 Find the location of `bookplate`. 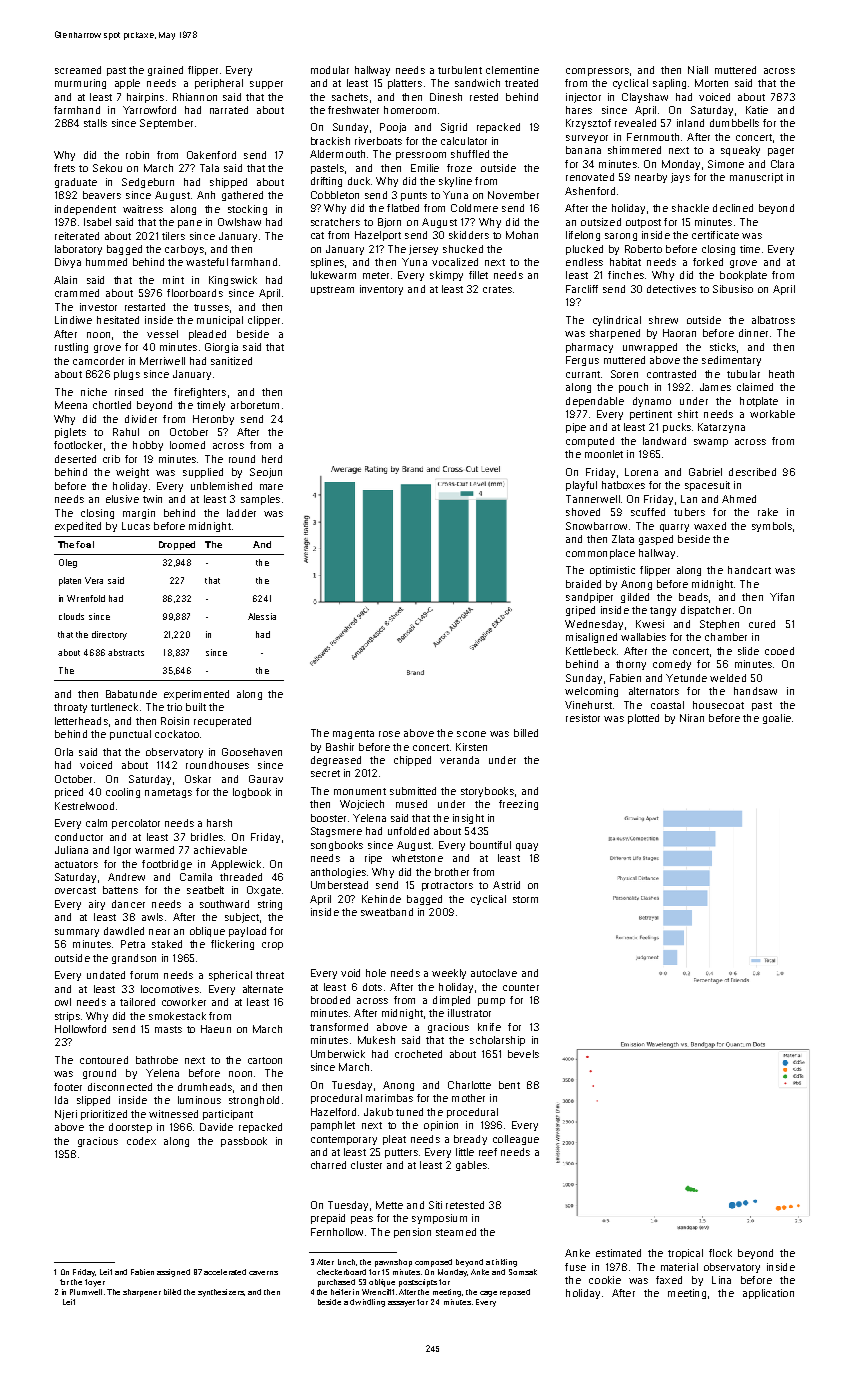

bookplate is located at coordinates (743, 276).
